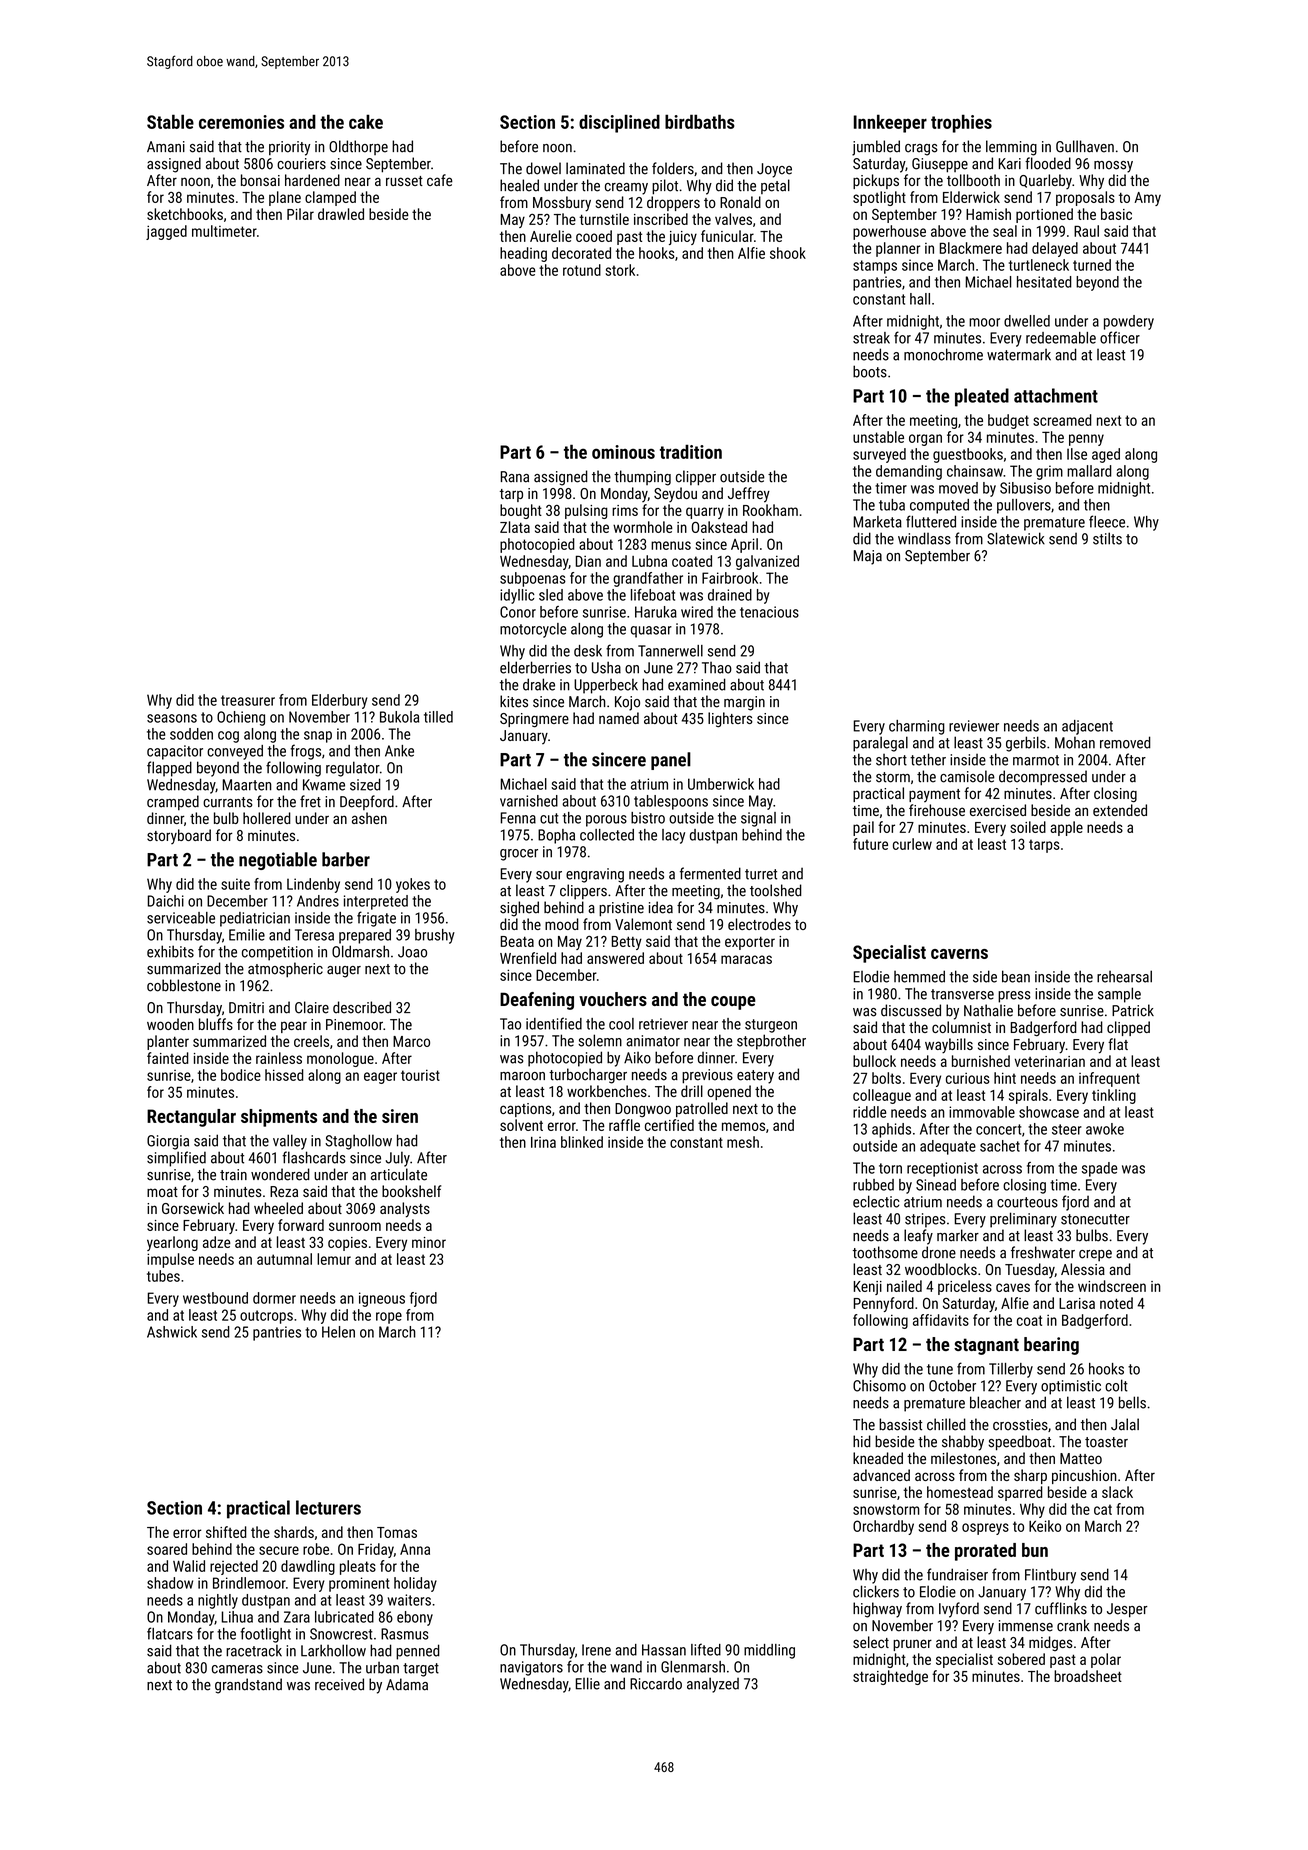  I want to click on officer, so click(1120, 337).
